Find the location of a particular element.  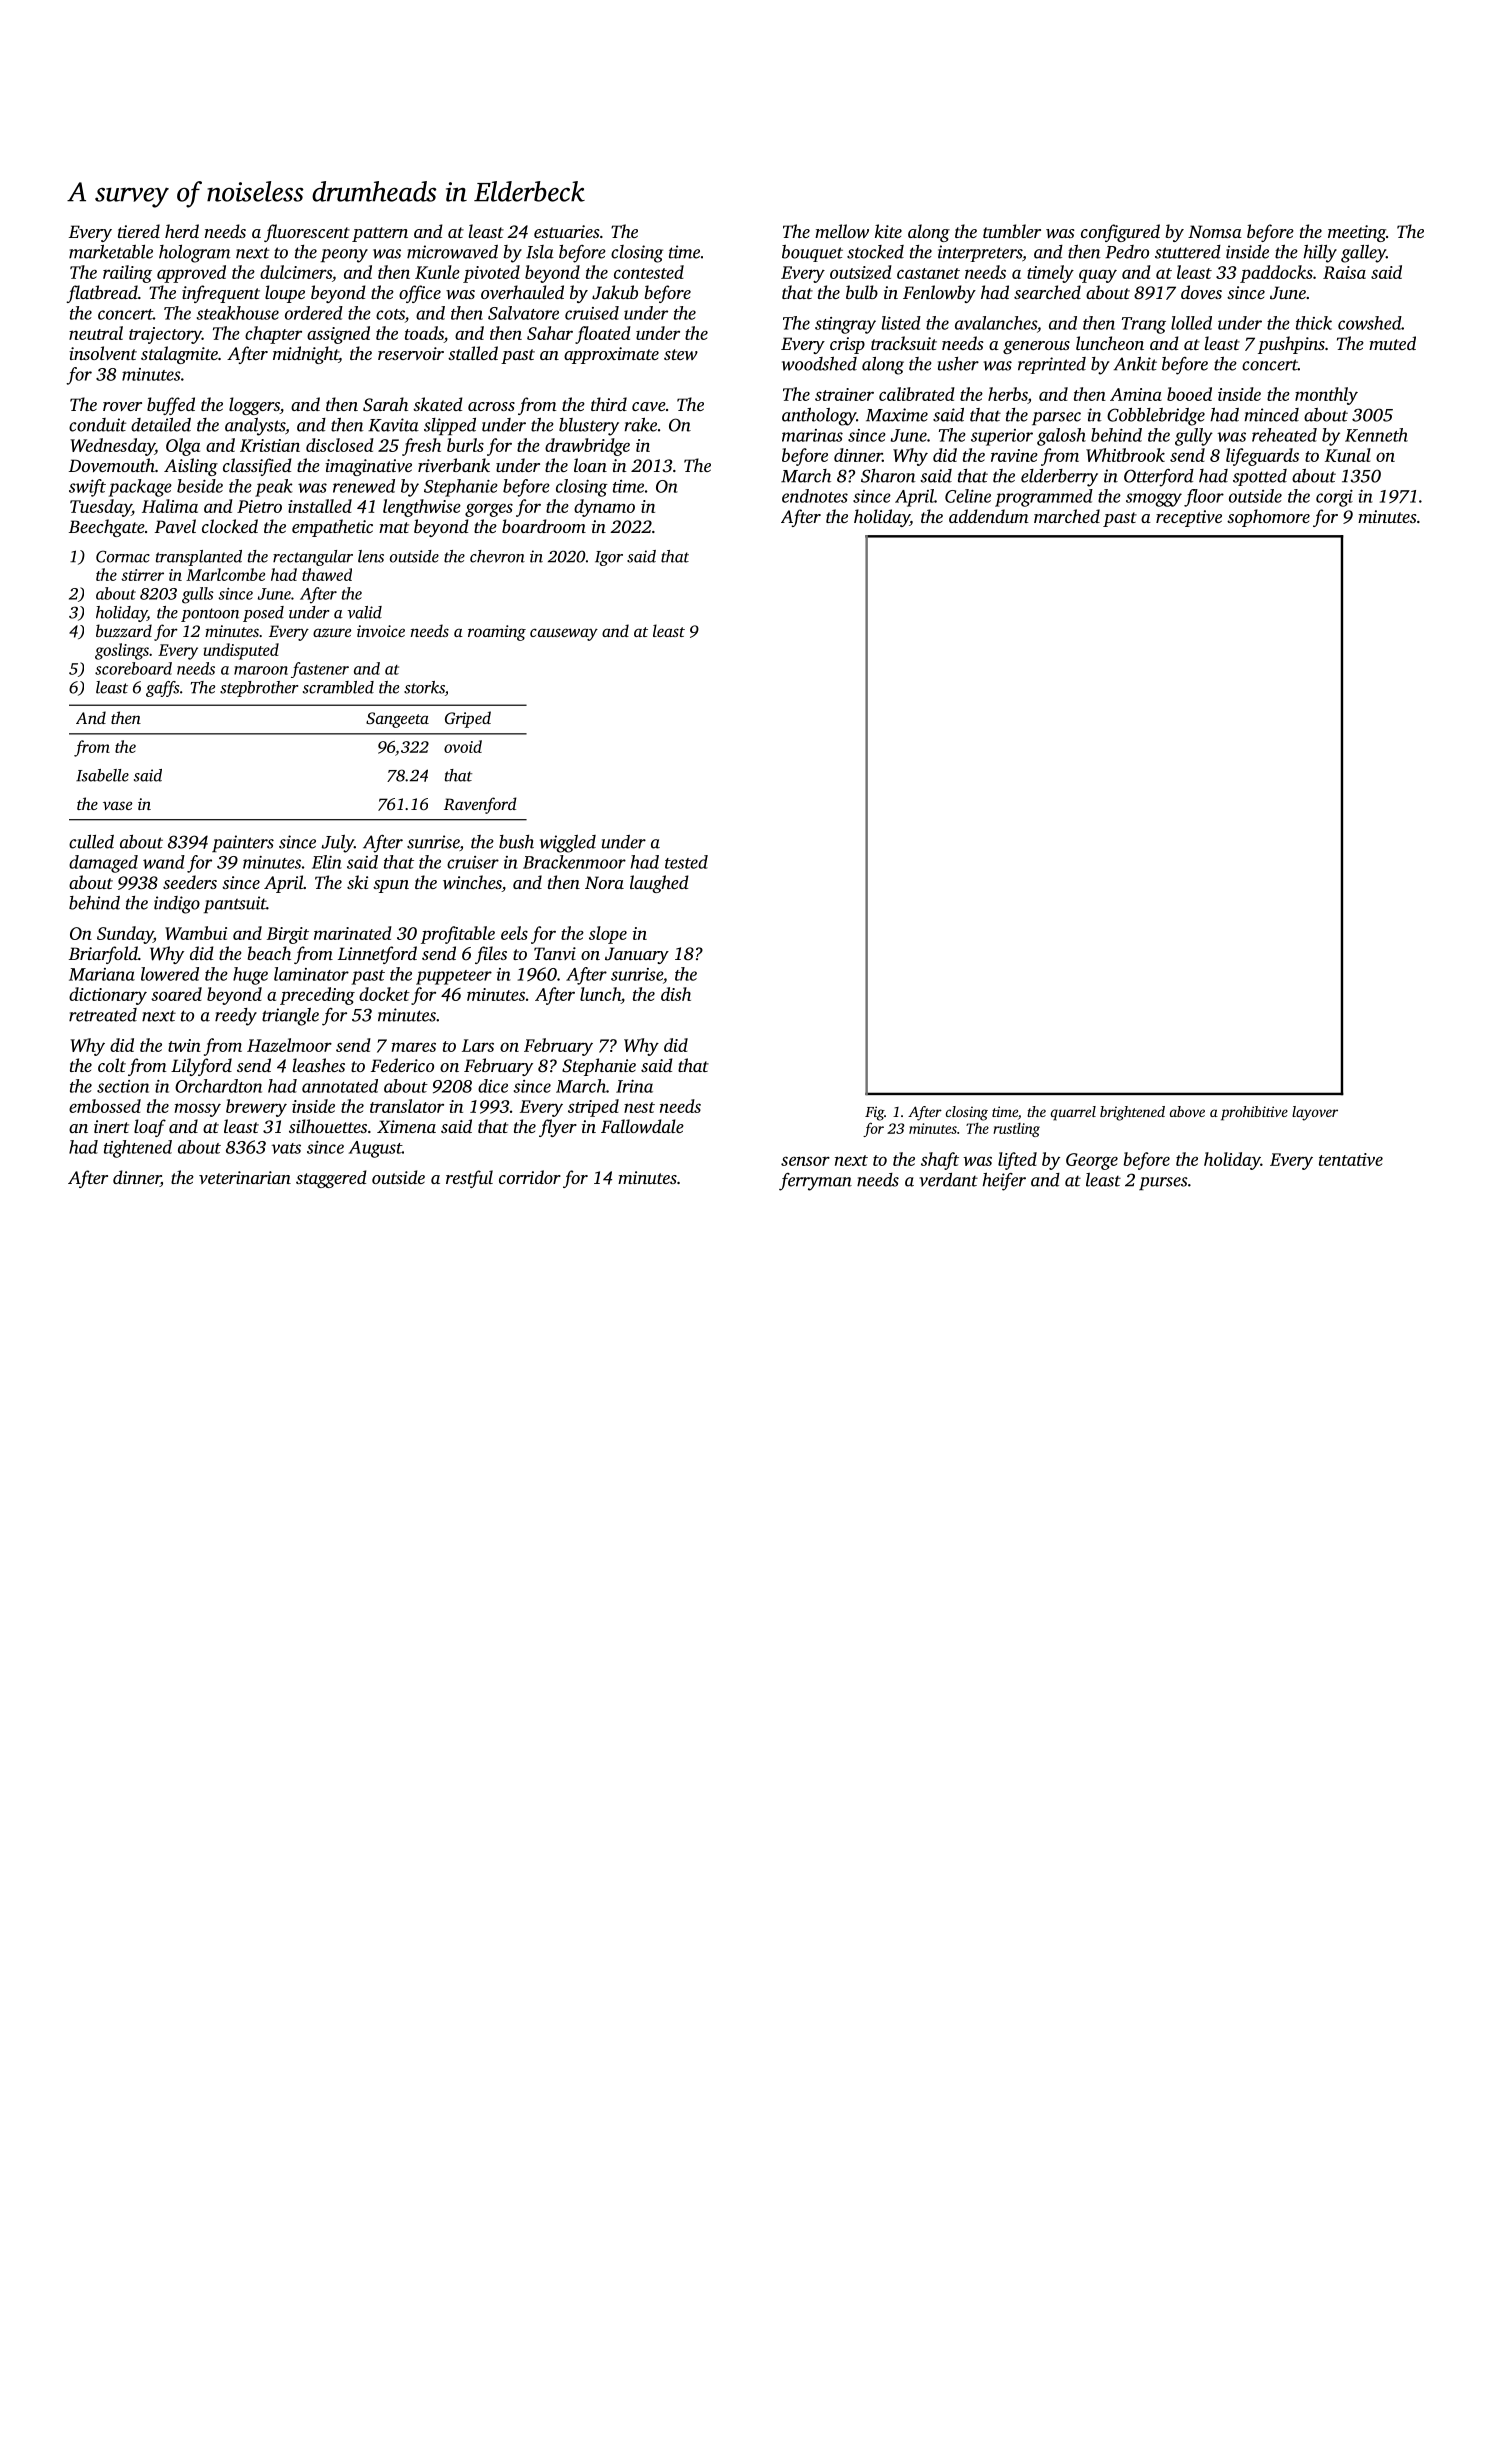

Jakub is located at coordinates (615, 292).
